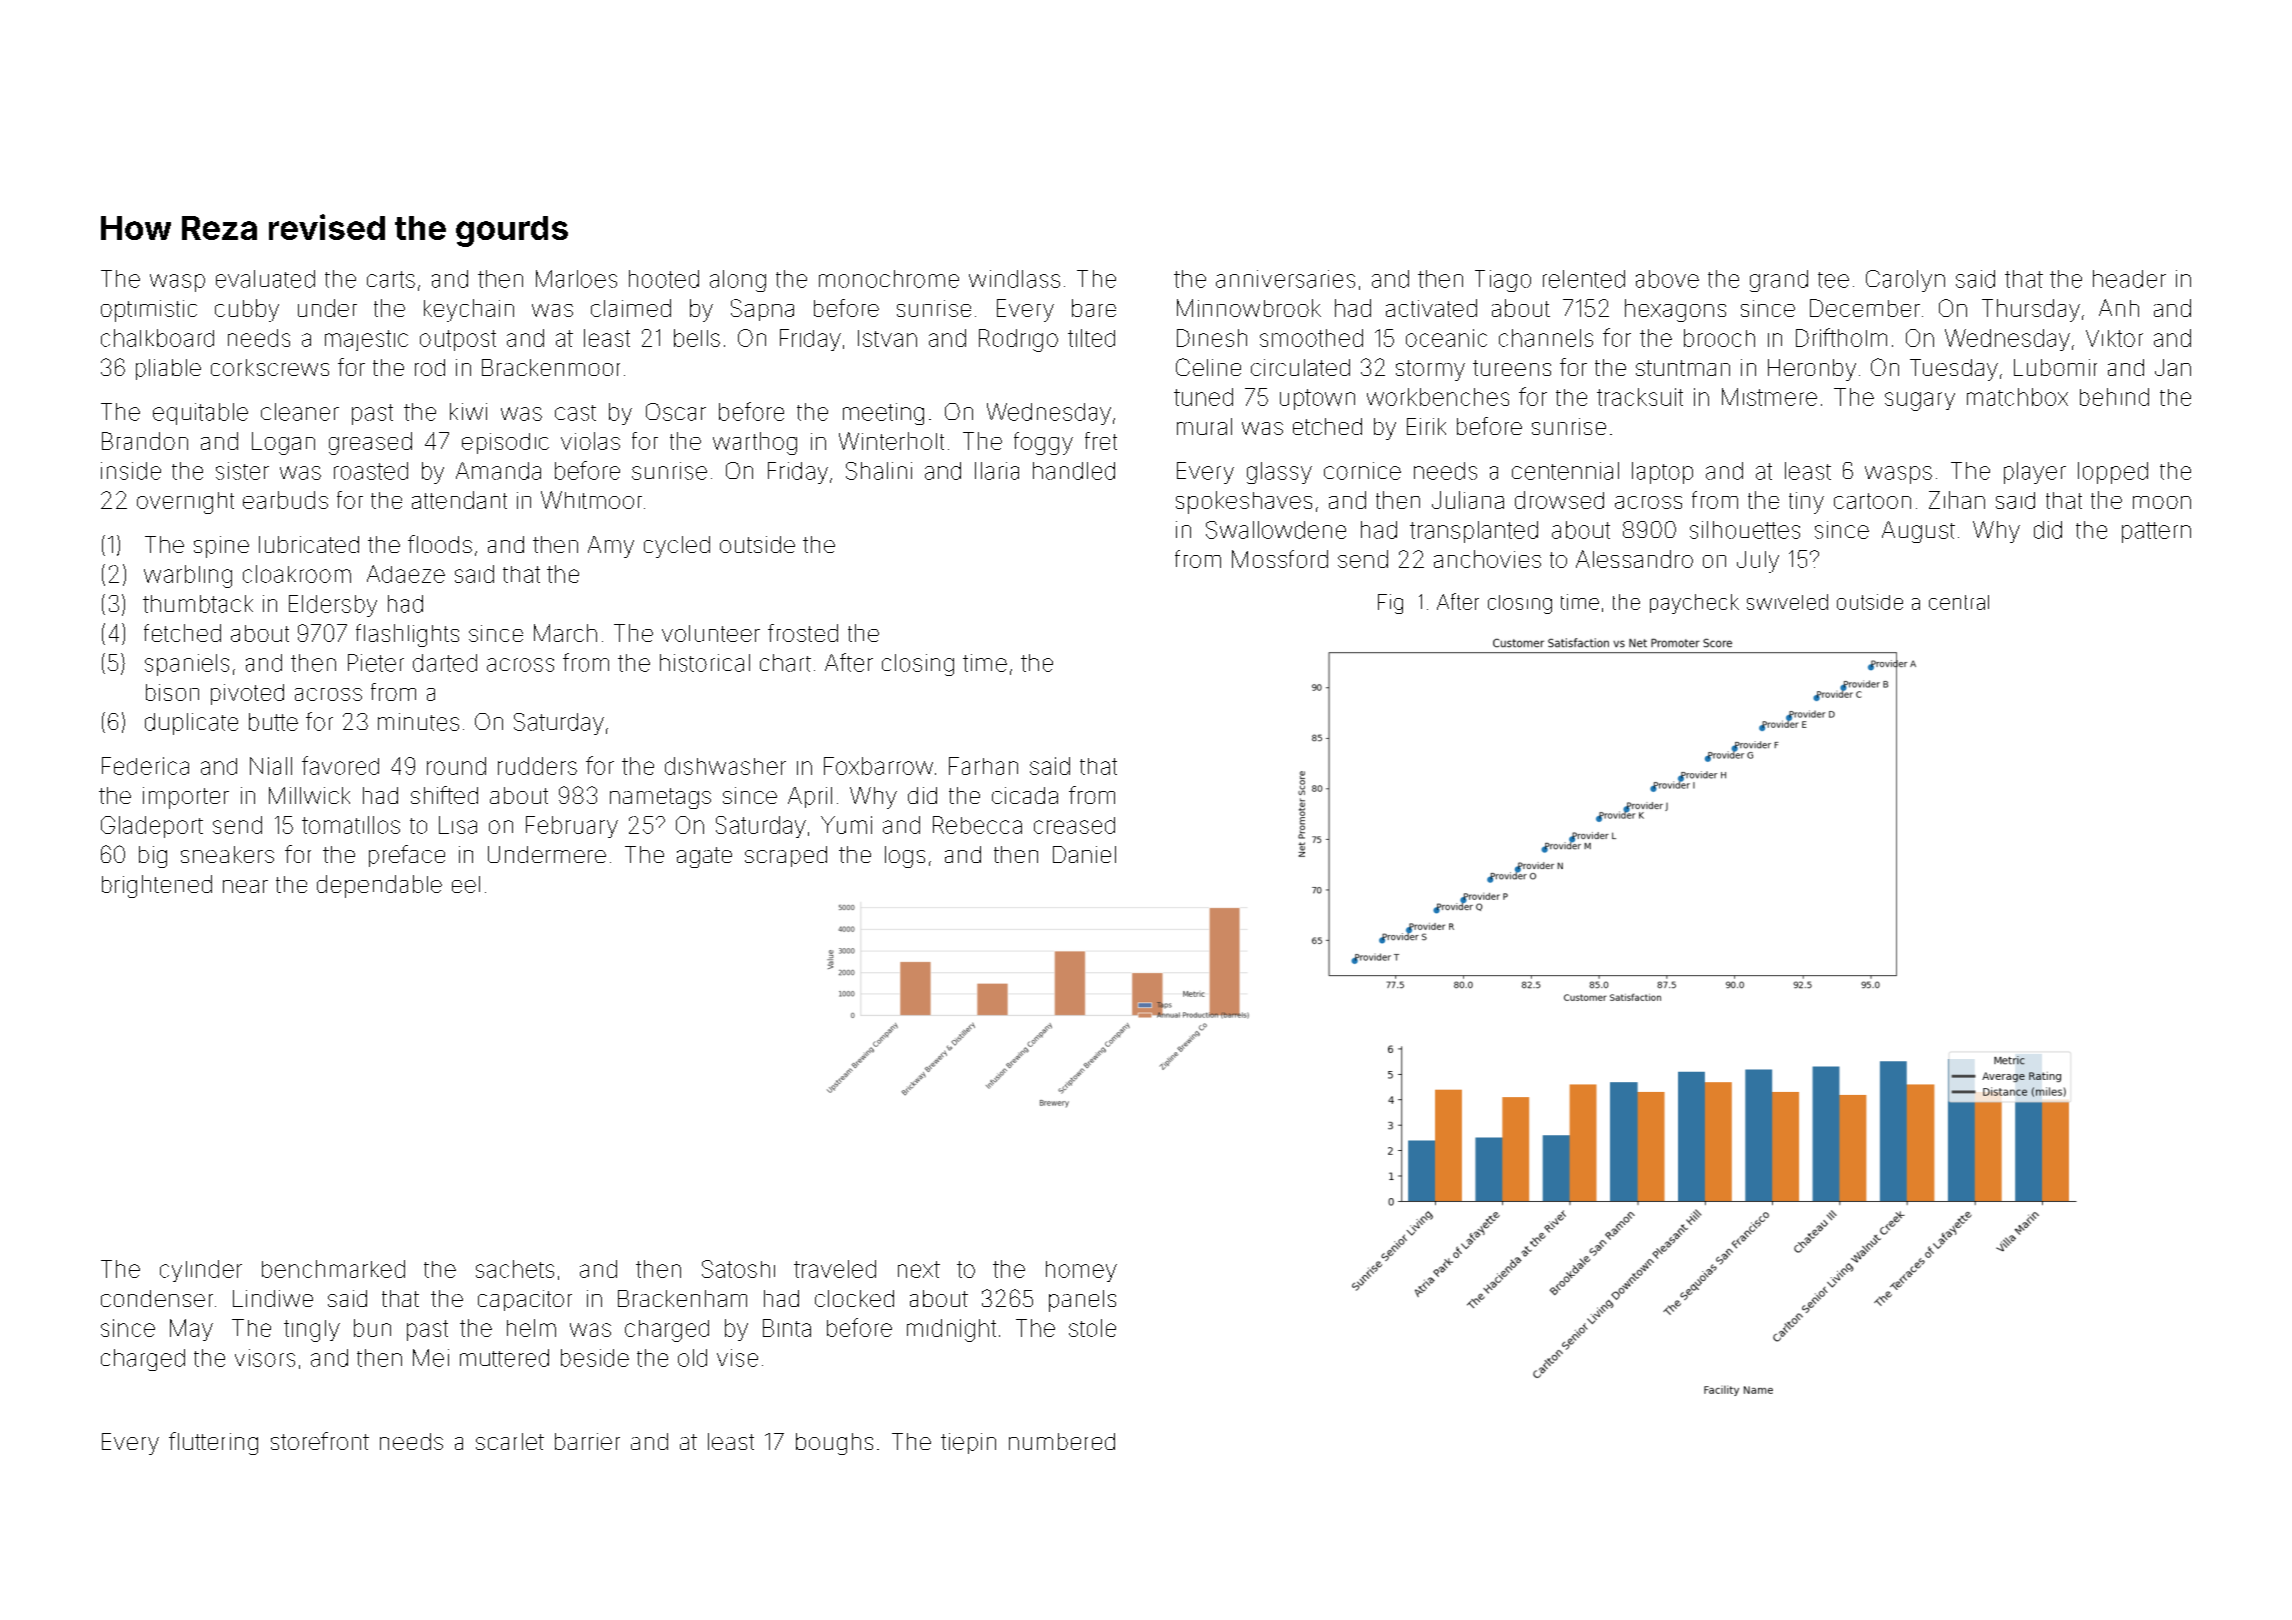  Describe the element at coordinates (551, 367) in the screenshot. I see `Brackenmoor` at that location.
